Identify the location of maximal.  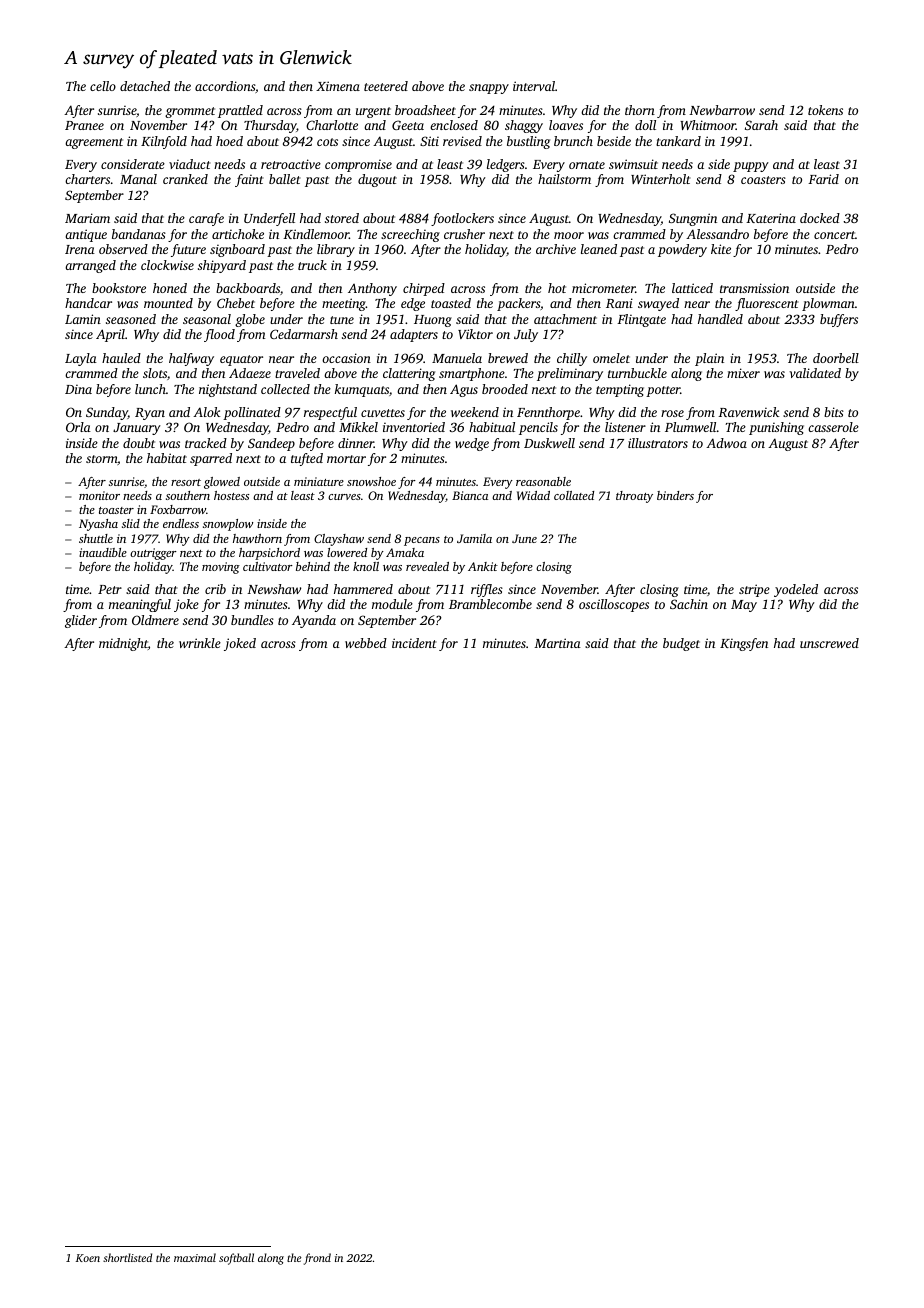
(195, 1257).
